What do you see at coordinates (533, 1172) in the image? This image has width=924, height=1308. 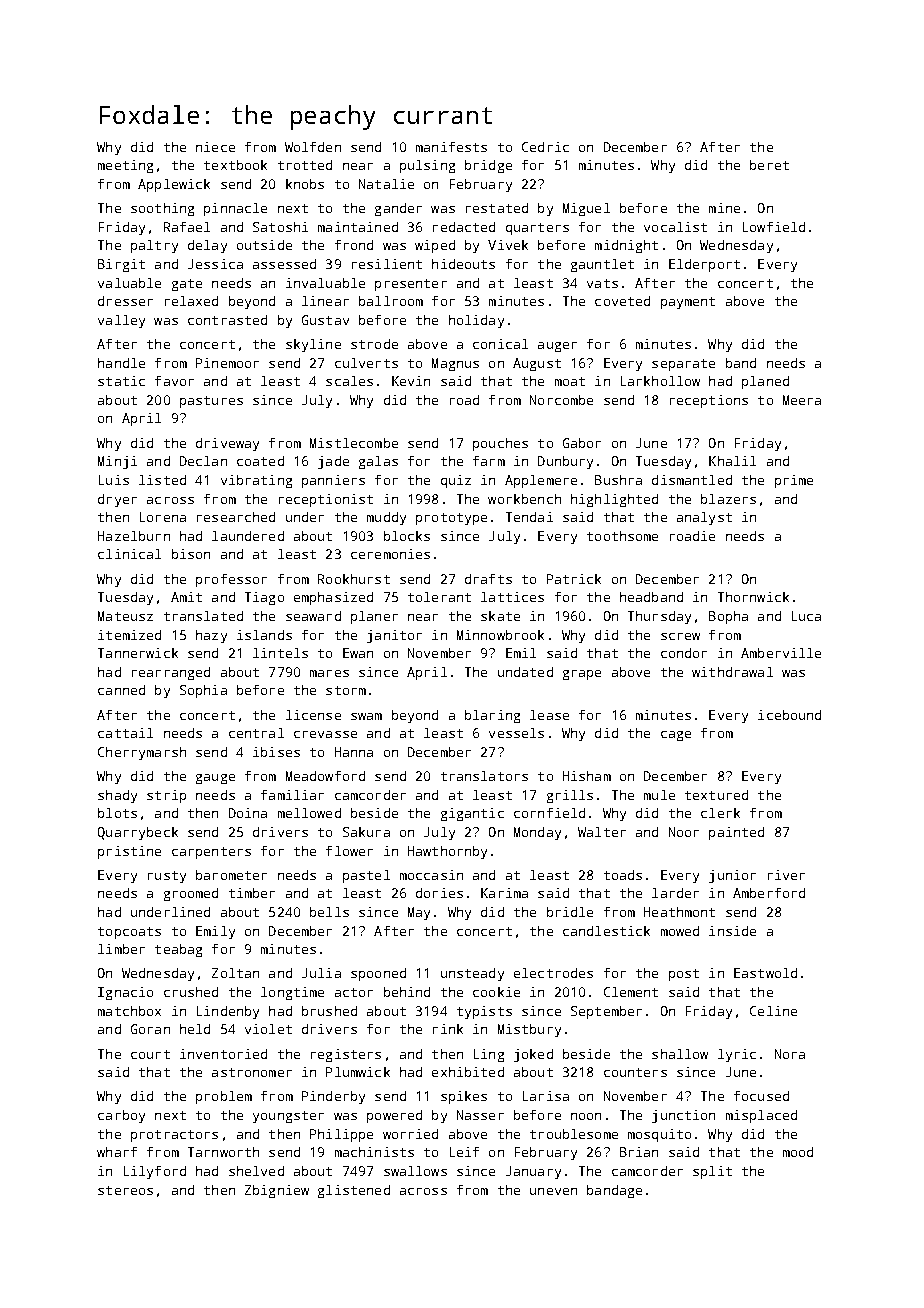 I see `January` at bounding box center [533, 1172].
